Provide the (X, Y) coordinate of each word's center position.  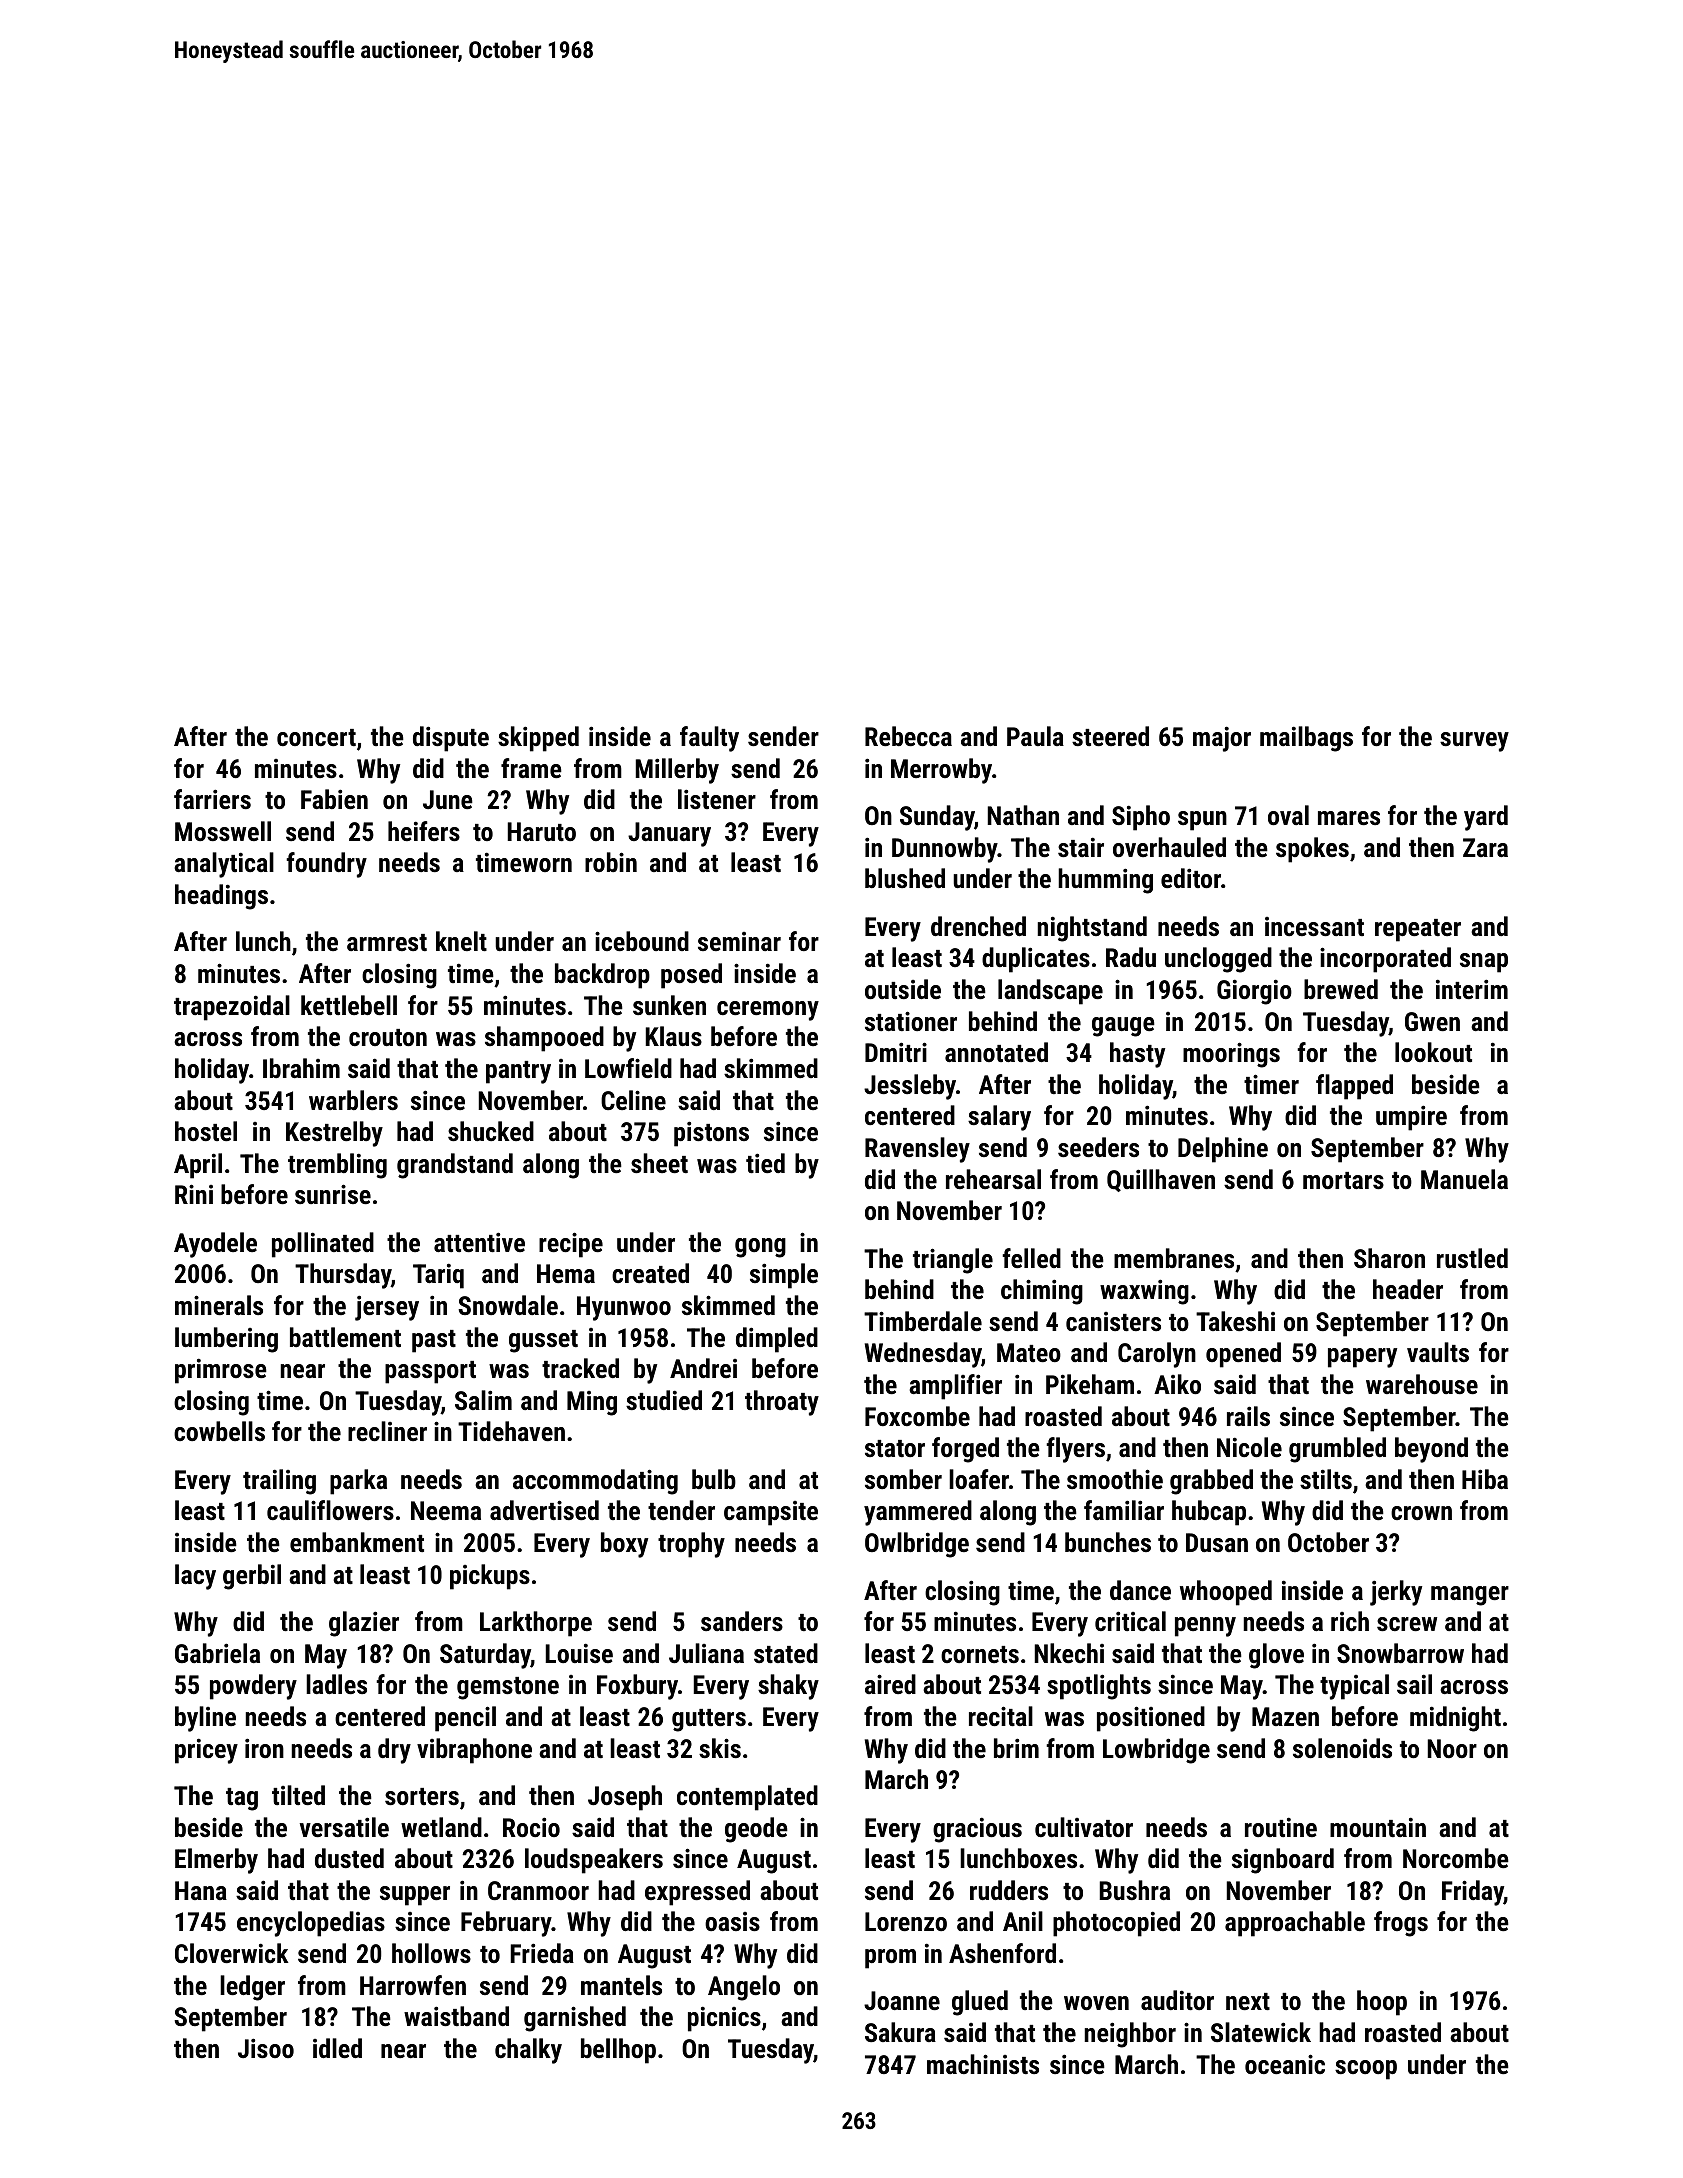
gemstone (508, 1688)
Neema (446, 1510)
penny (1205, 1627)
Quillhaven (1161, 1180)
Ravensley (917, 1150)
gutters (709, 1720)
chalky (528, 2051)
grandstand (455, 1166)
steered (1110, 736)
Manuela (1464, 1179)
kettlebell (349, 1005)
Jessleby (910, 1087)
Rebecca (908, 736)
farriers (212, 799)
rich (1350, 1621)
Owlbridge (917, 1545)
